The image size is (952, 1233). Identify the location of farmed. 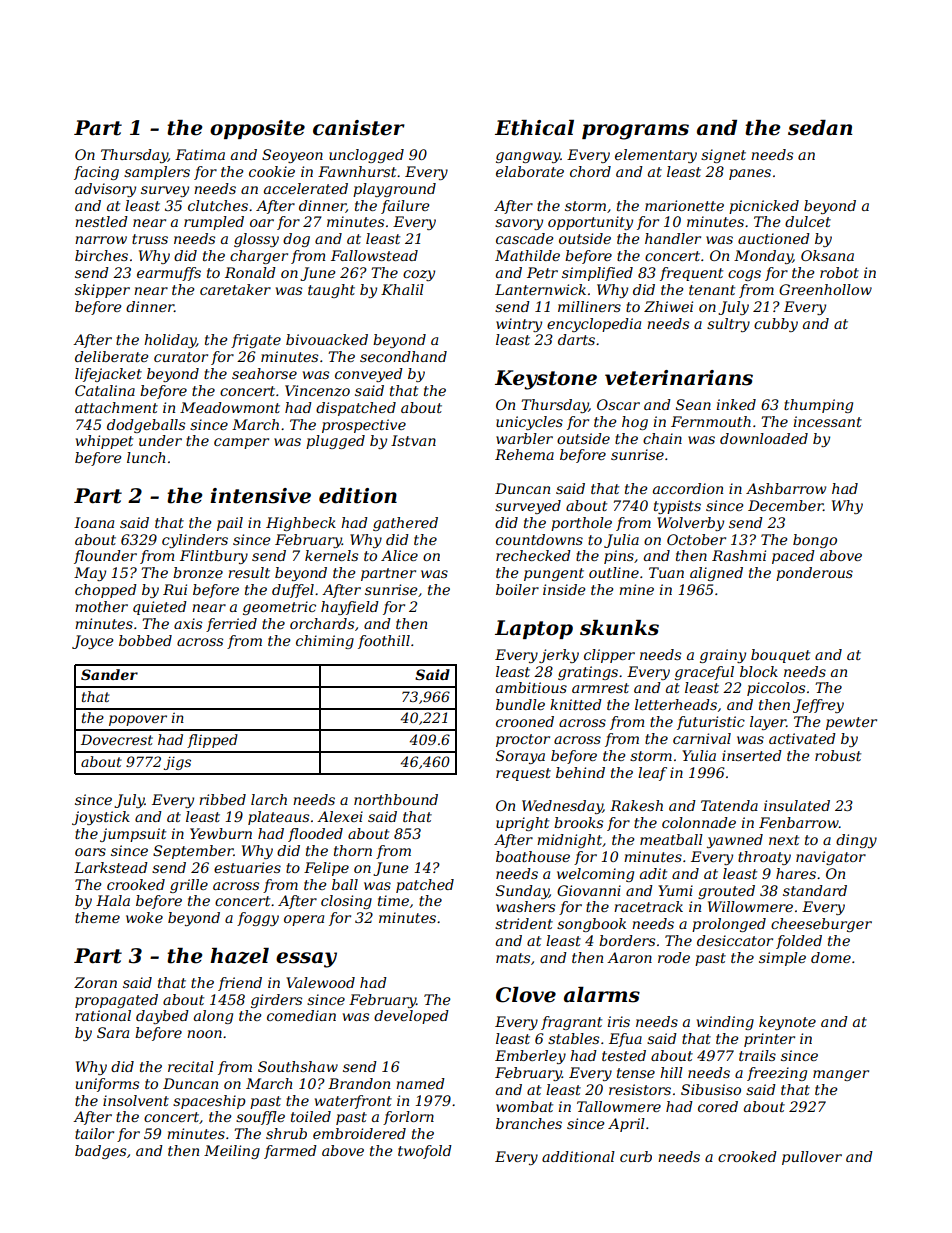
(290, 1152).
